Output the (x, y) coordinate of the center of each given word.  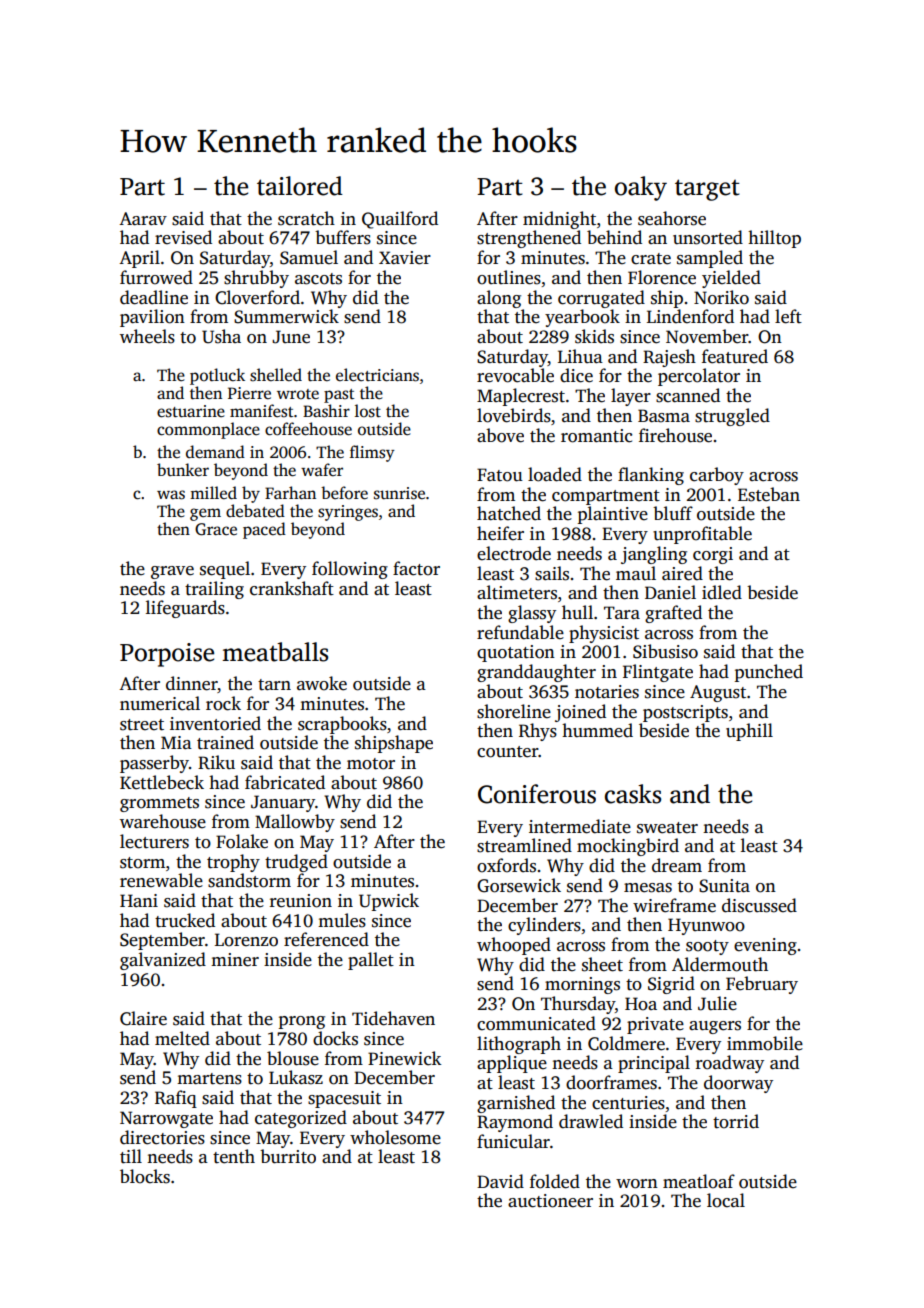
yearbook (582, 318)
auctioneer (550, 1201)
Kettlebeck (162, 782)
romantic (596, 436)
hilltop (774, 239)
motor (371, 764)
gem (205, 514)
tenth (234, 1156)
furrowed (156, 277)
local (726, 1200)
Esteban (769, 494)
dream (677, 865)
